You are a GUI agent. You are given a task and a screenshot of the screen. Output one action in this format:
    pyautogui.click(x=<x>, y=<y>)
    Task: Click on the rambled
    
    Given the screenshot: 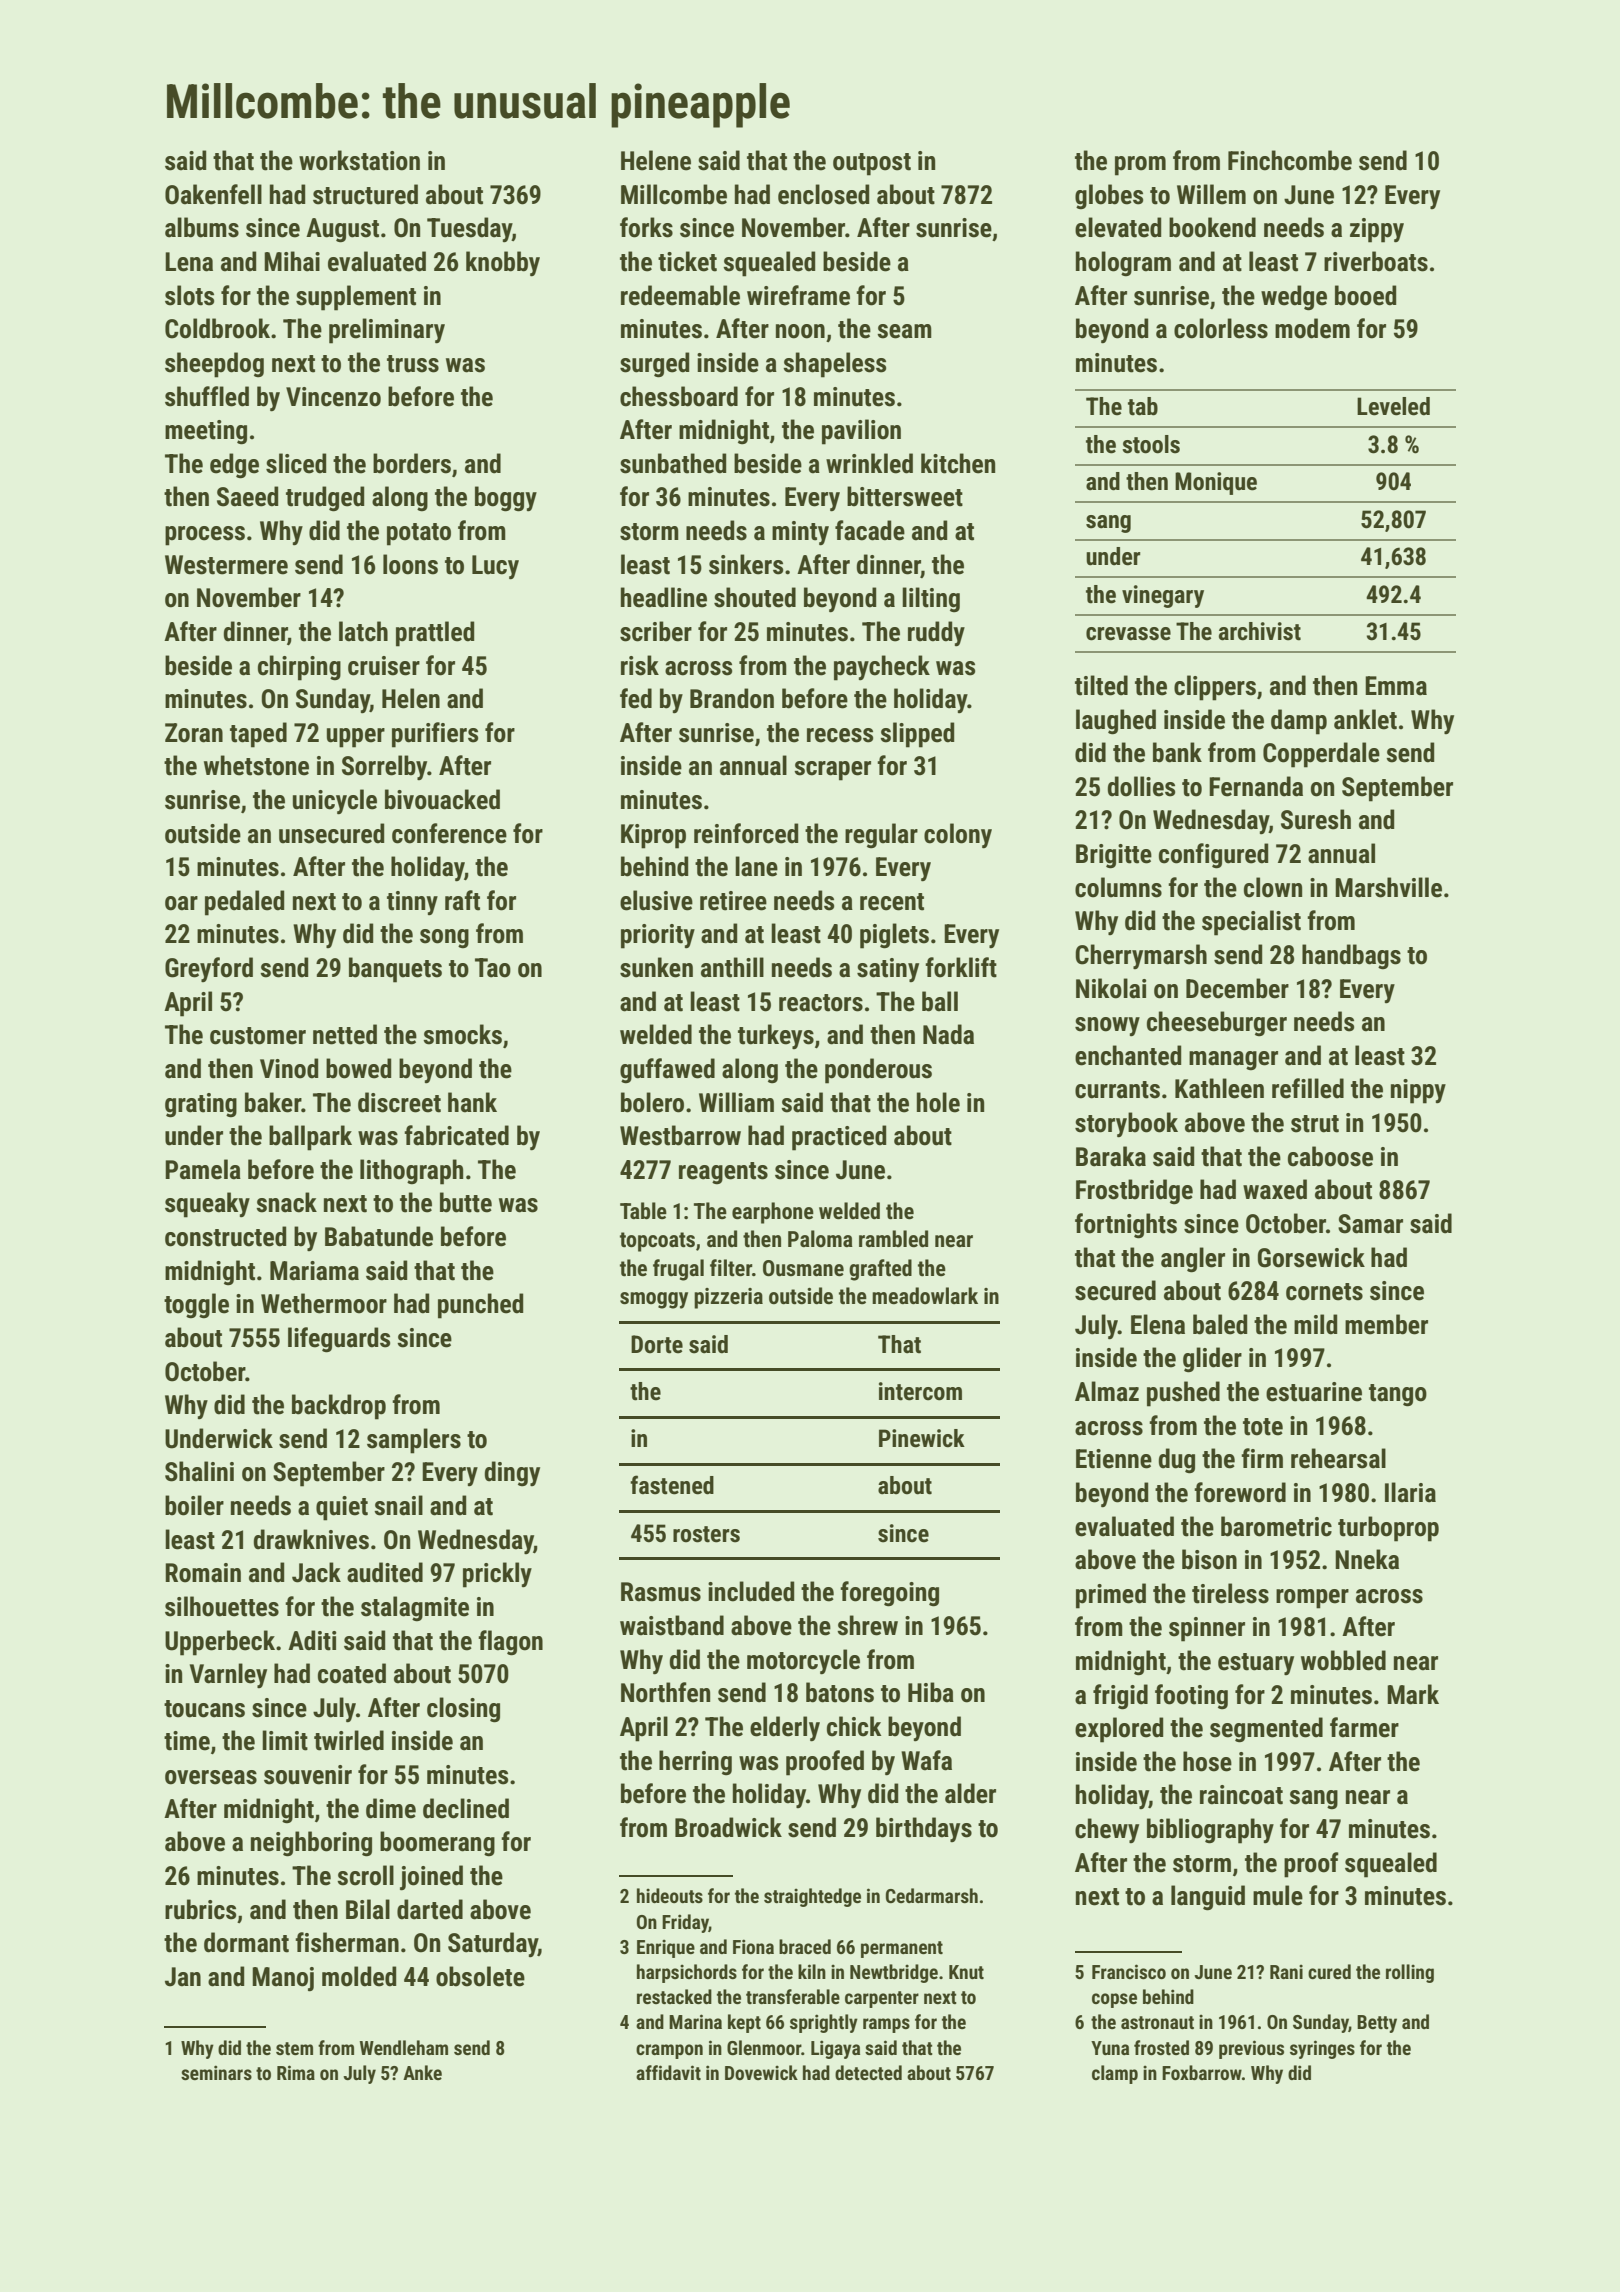 What is the action you would take?
    pyautogui.click(x=893, y=1238)
